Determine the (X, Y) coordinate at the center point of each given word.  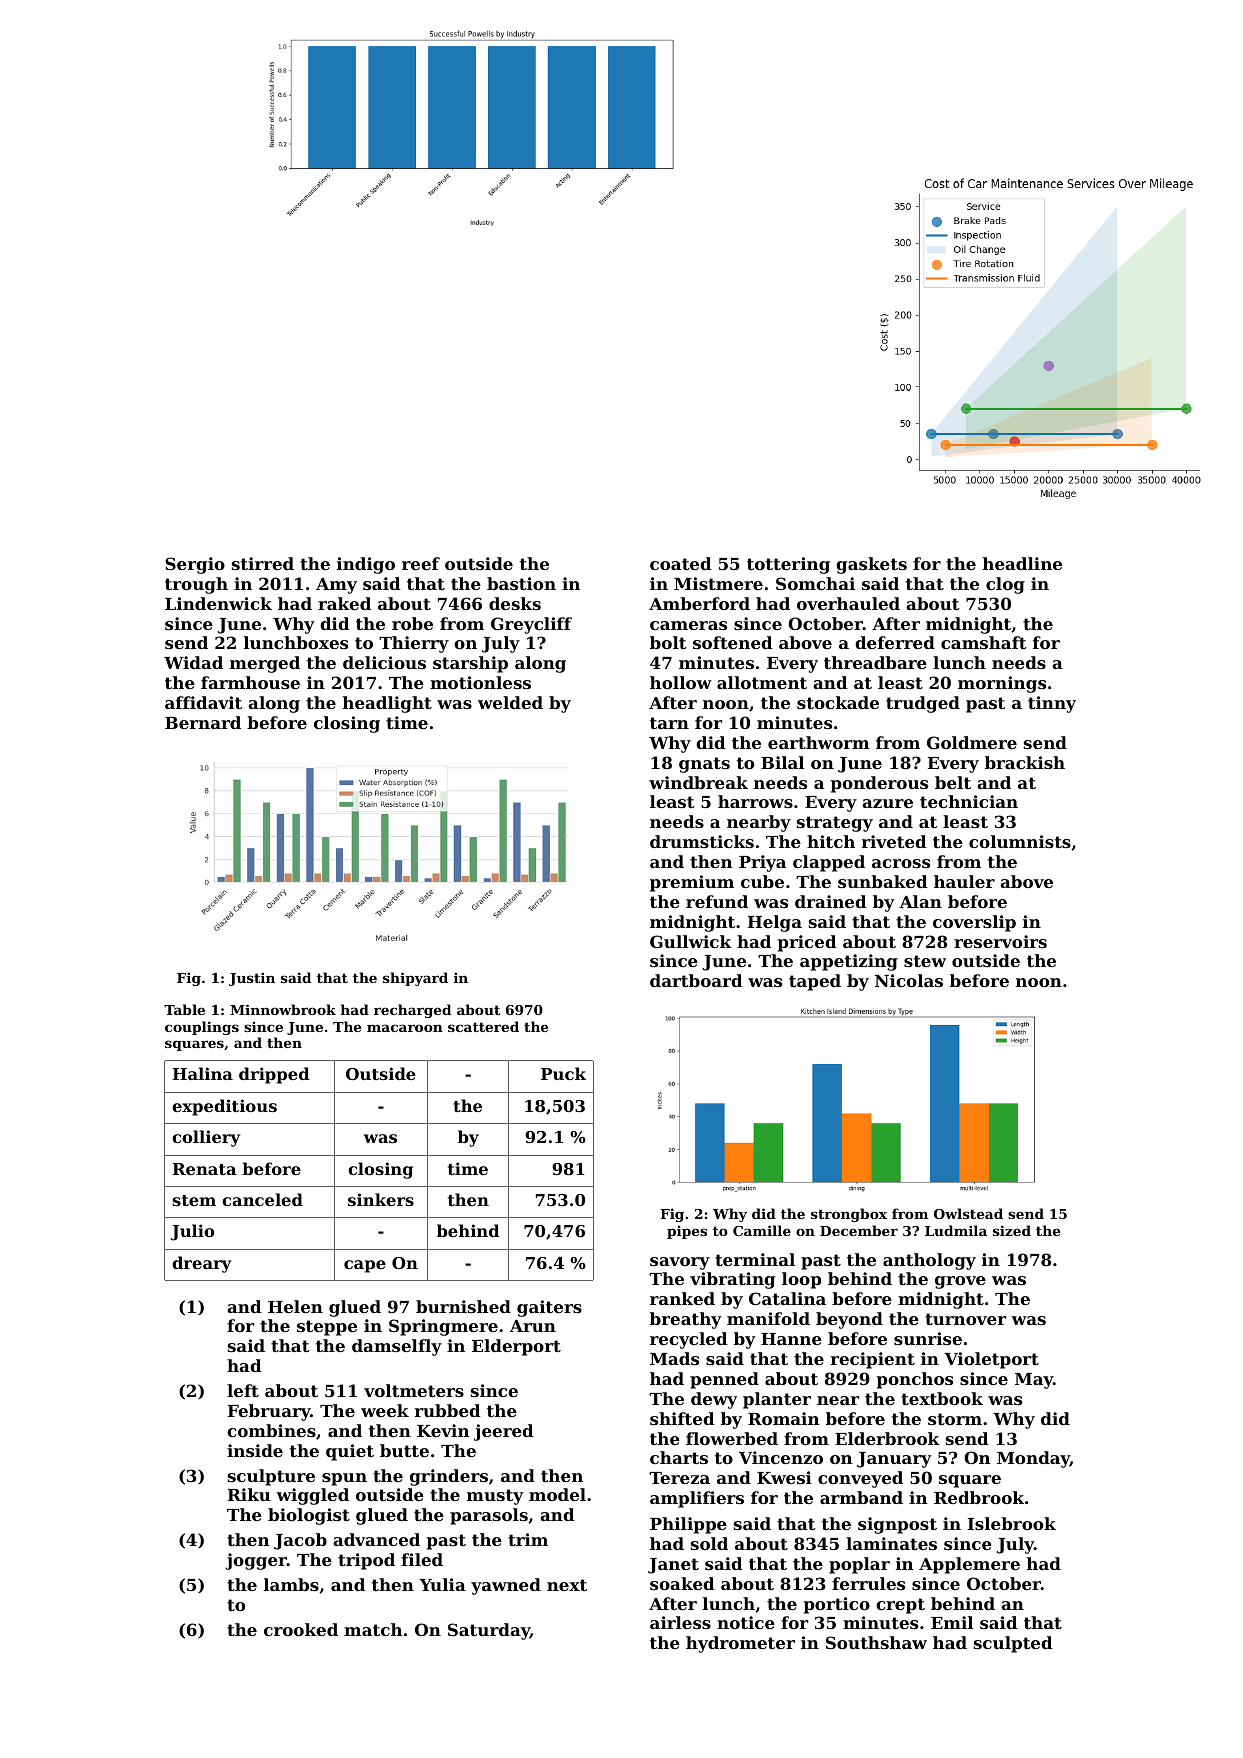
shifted (682, 1418)
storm (955, 1419)
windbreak (698, 782)
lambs (291, 1584)
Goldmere (972, 742)
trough (196, 585)
